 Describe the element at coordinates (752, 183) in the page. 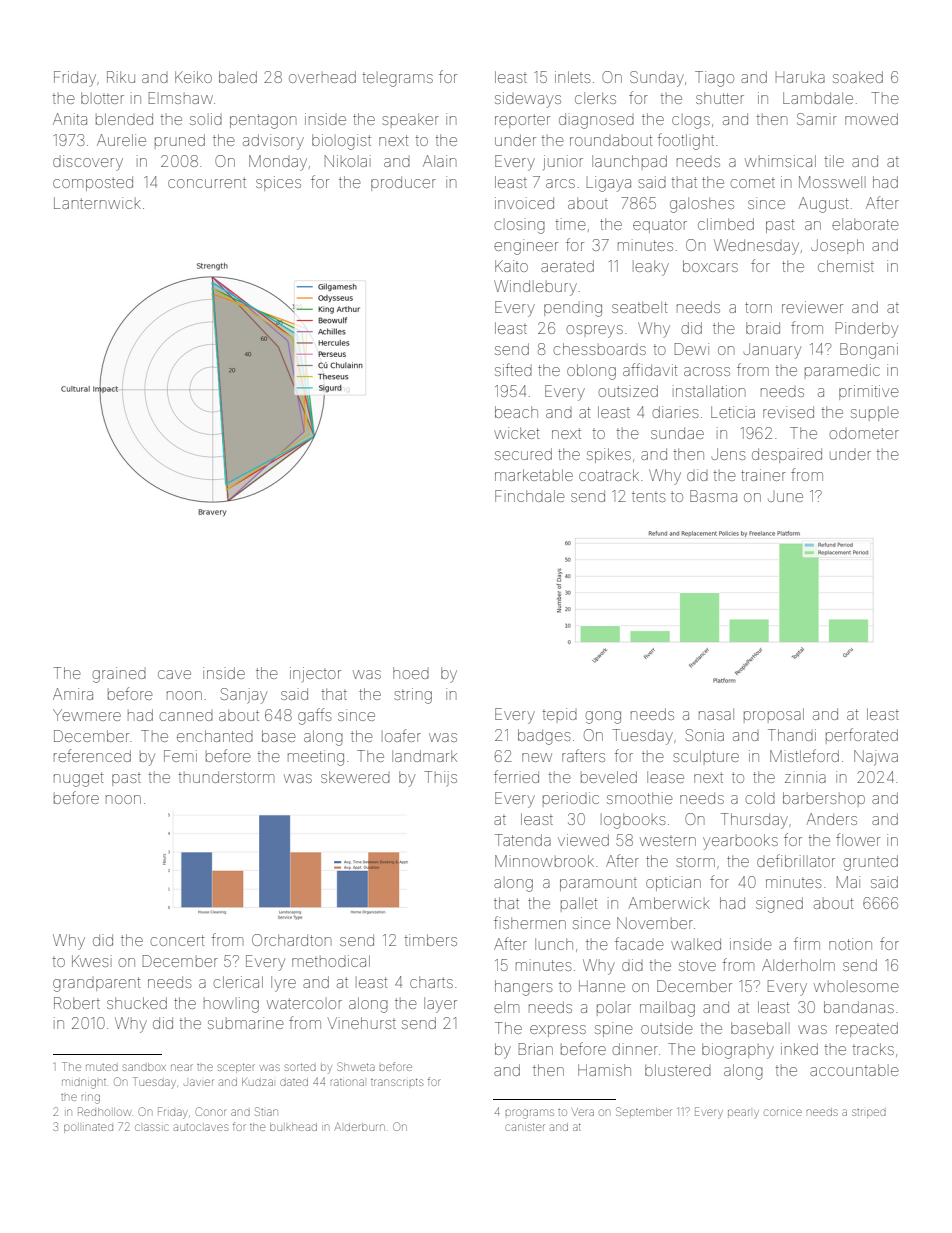

I see `comet` at that location.
